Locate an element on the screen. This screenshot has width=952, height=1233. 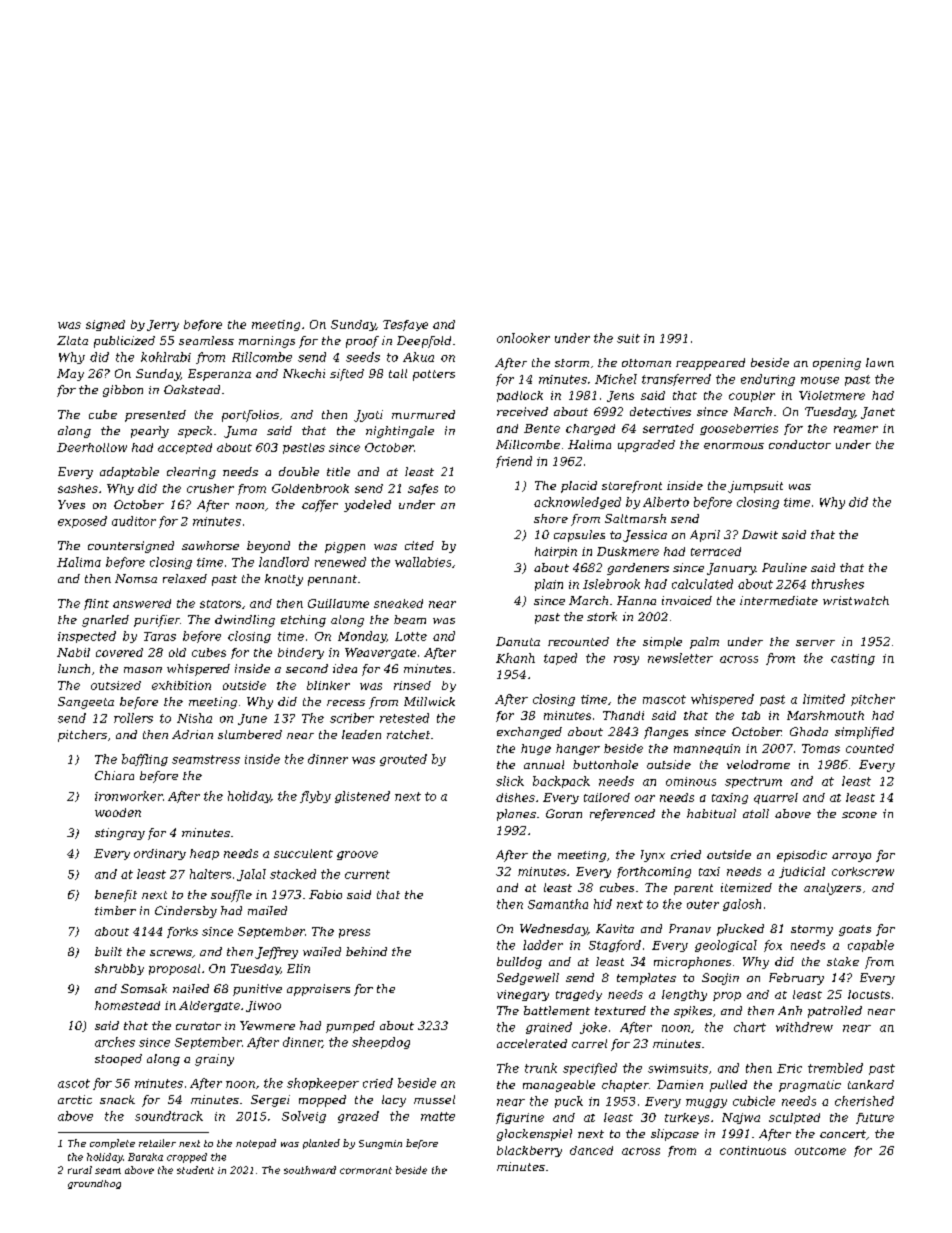
vinegary is located at coordinates (523, 995).
